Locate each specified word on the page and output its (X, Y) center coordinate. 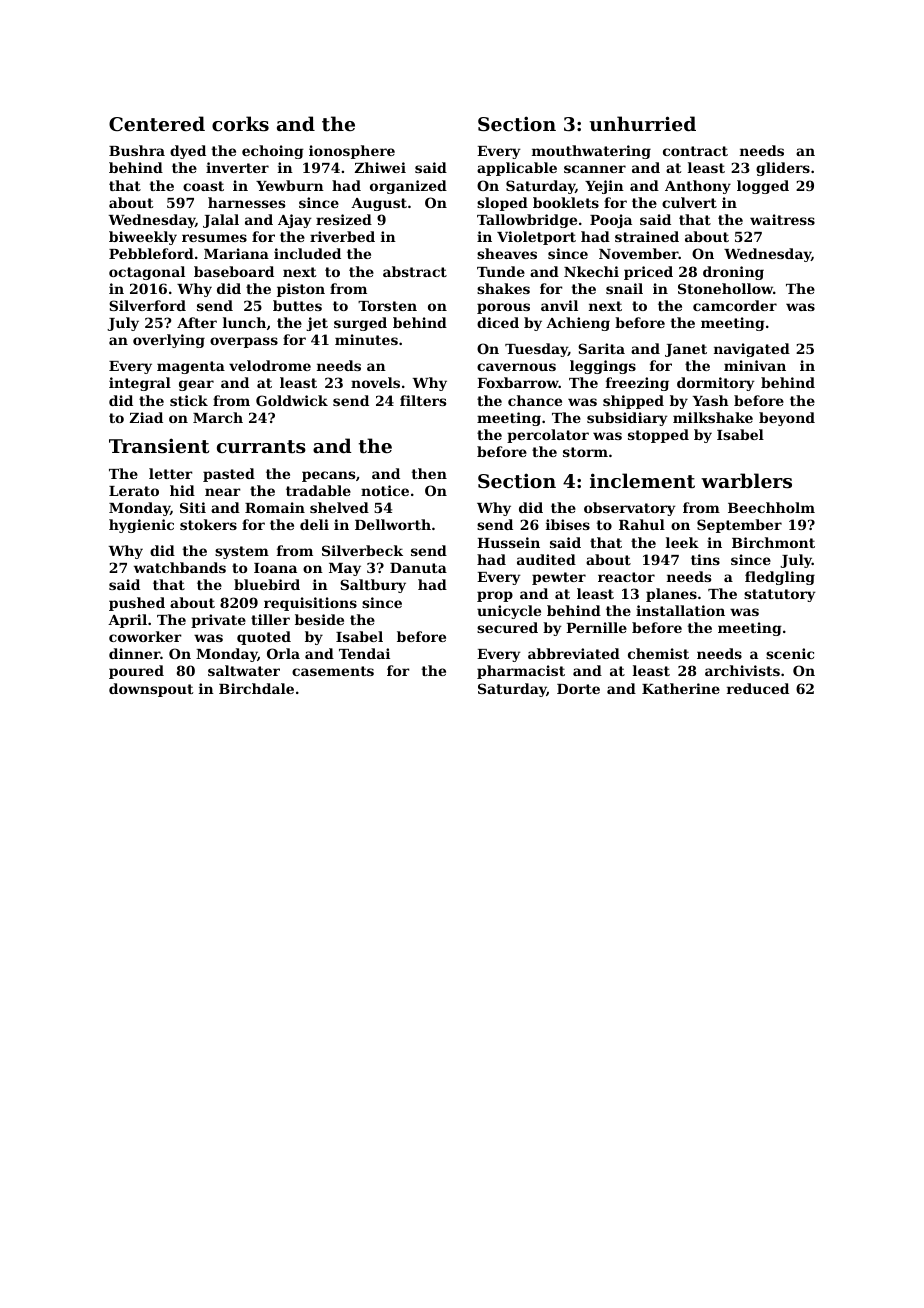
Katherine (681, 688)
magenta (191, 367)
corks (240, 123)
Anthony (698, 187)
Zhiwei (380, 167)
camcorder (735, 305)
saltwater (244, 670)
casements (333, 671)
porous (503, 308)
